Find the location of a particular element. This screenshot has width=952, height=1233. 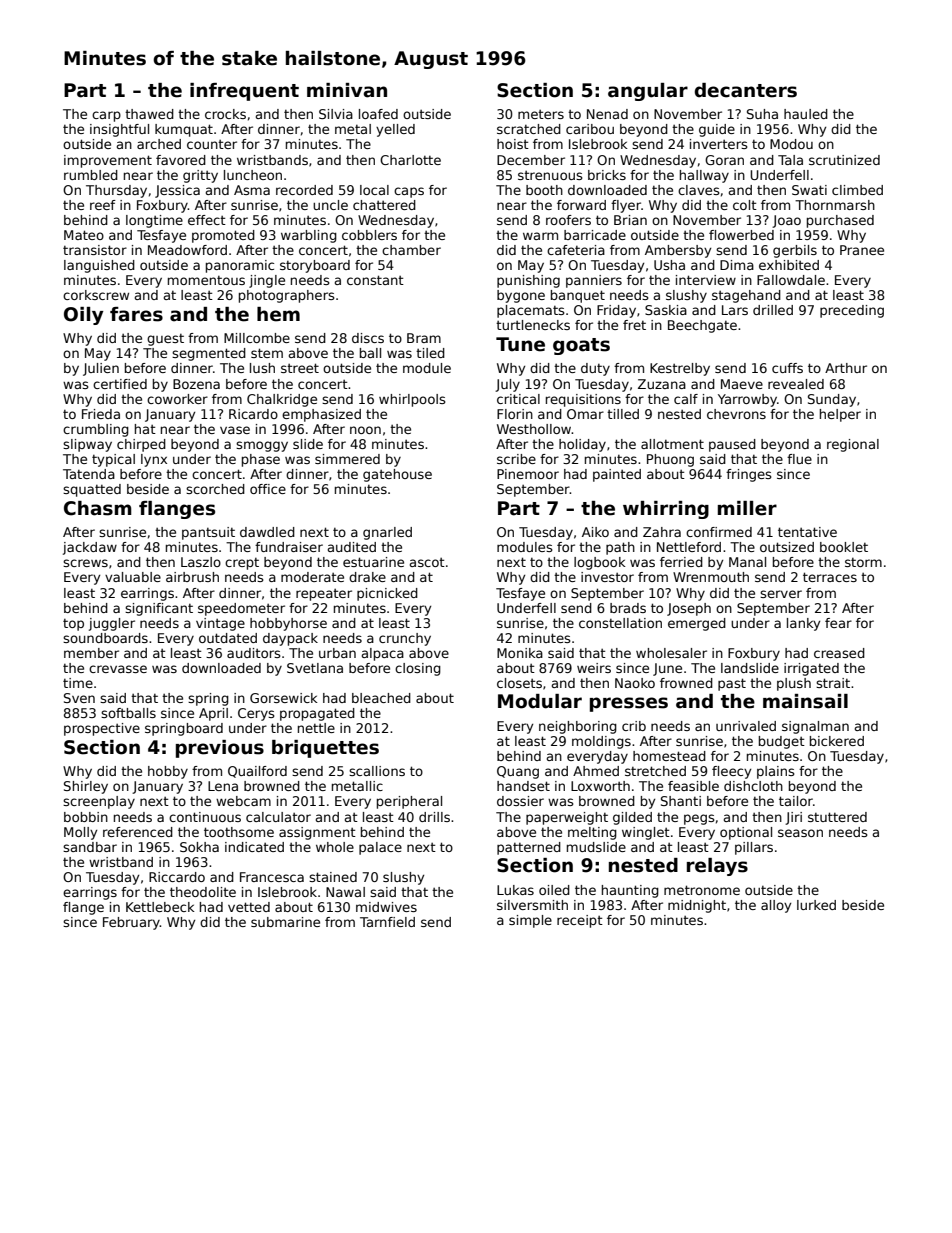

whirlpools is located at coordinates (412, 400).
